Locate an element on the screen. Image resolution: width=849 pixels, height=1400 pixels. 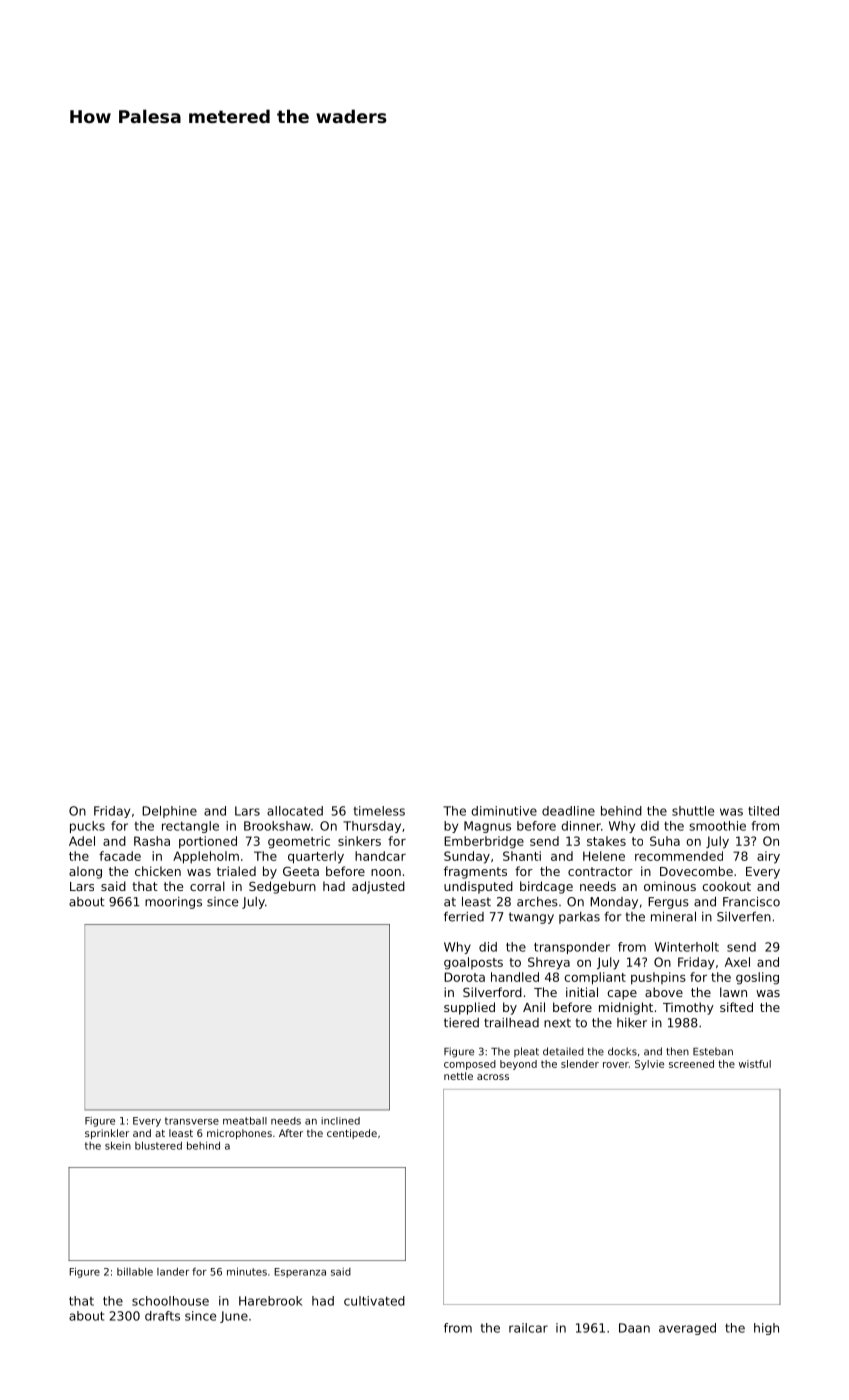
Esperanza is located at coordinates (300, 1273).
